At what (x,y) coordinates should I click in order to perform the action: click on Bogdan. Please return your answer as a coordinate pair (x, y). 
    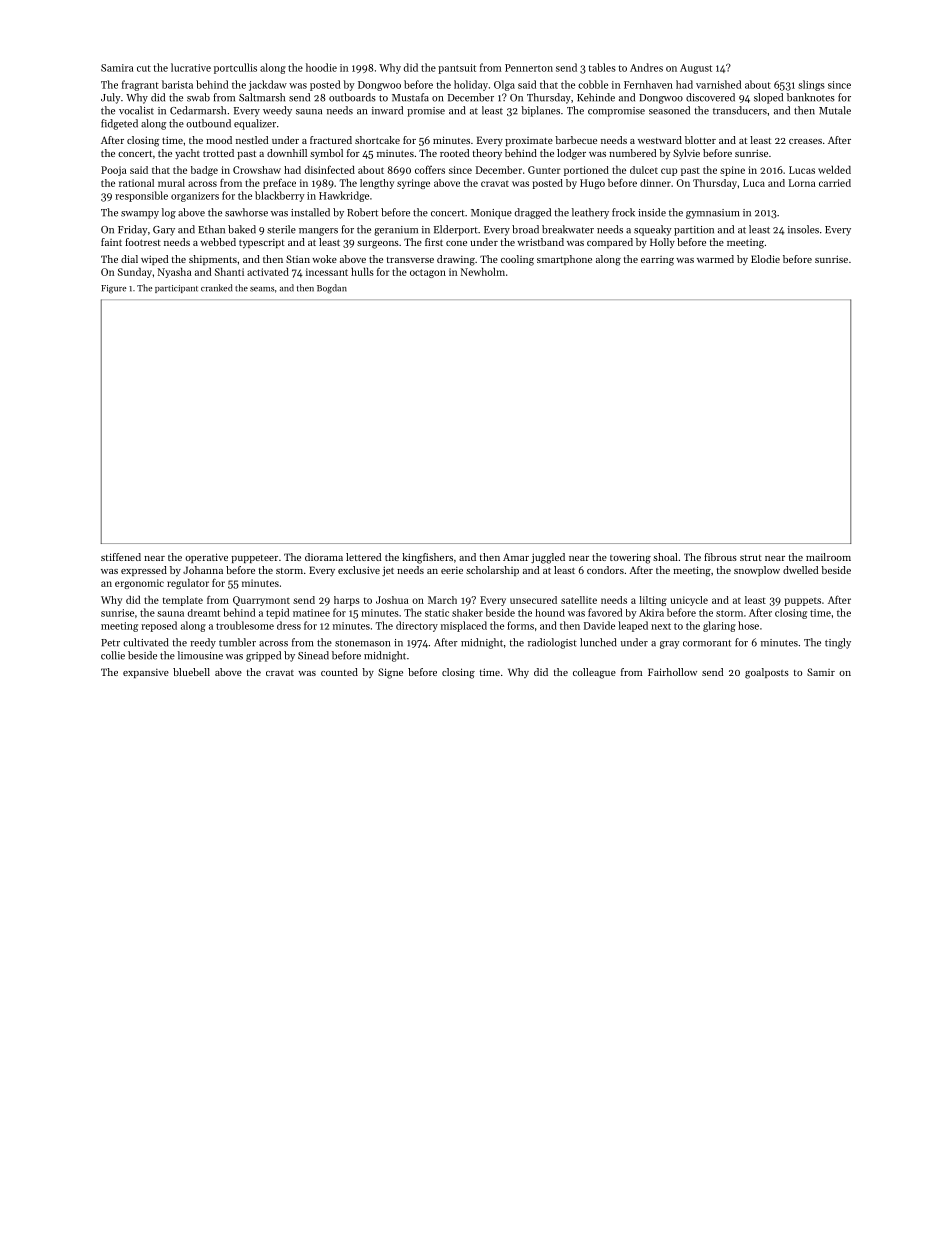
    Looking at the image, I should click on (332, 289).
